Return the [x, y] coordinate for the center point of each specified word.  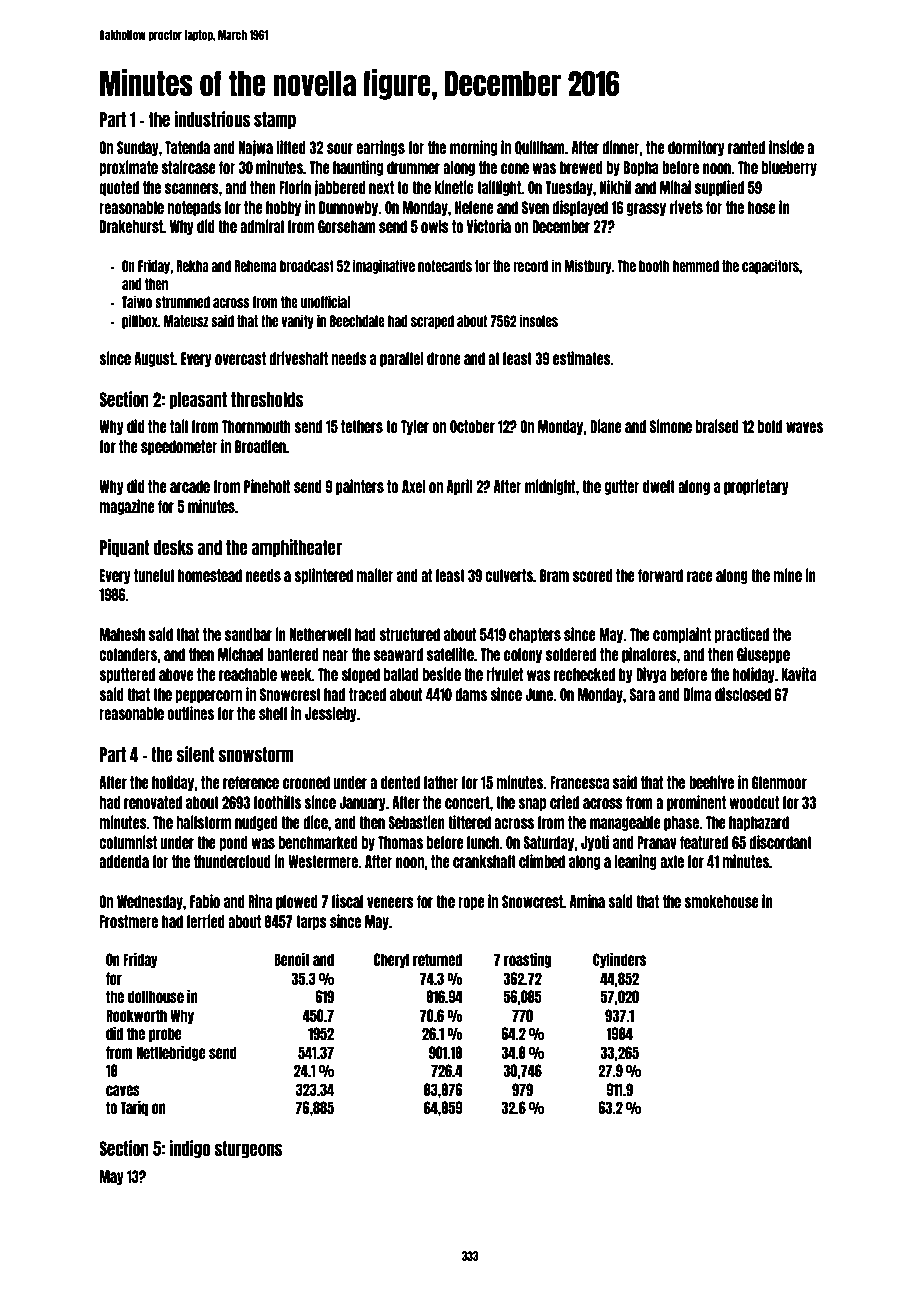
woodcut [754, 802]
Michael [240, 654]
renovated [153, 802]
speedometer [179, 447]
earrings [380, 148]
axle [672, 861]
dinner [620, 147]
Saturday [548, 843]
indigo [189, 1149]
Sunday [138, 148]
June [539, 694]
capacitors [770, 266]
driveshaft [298, 358]
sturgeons [248, 1149]
